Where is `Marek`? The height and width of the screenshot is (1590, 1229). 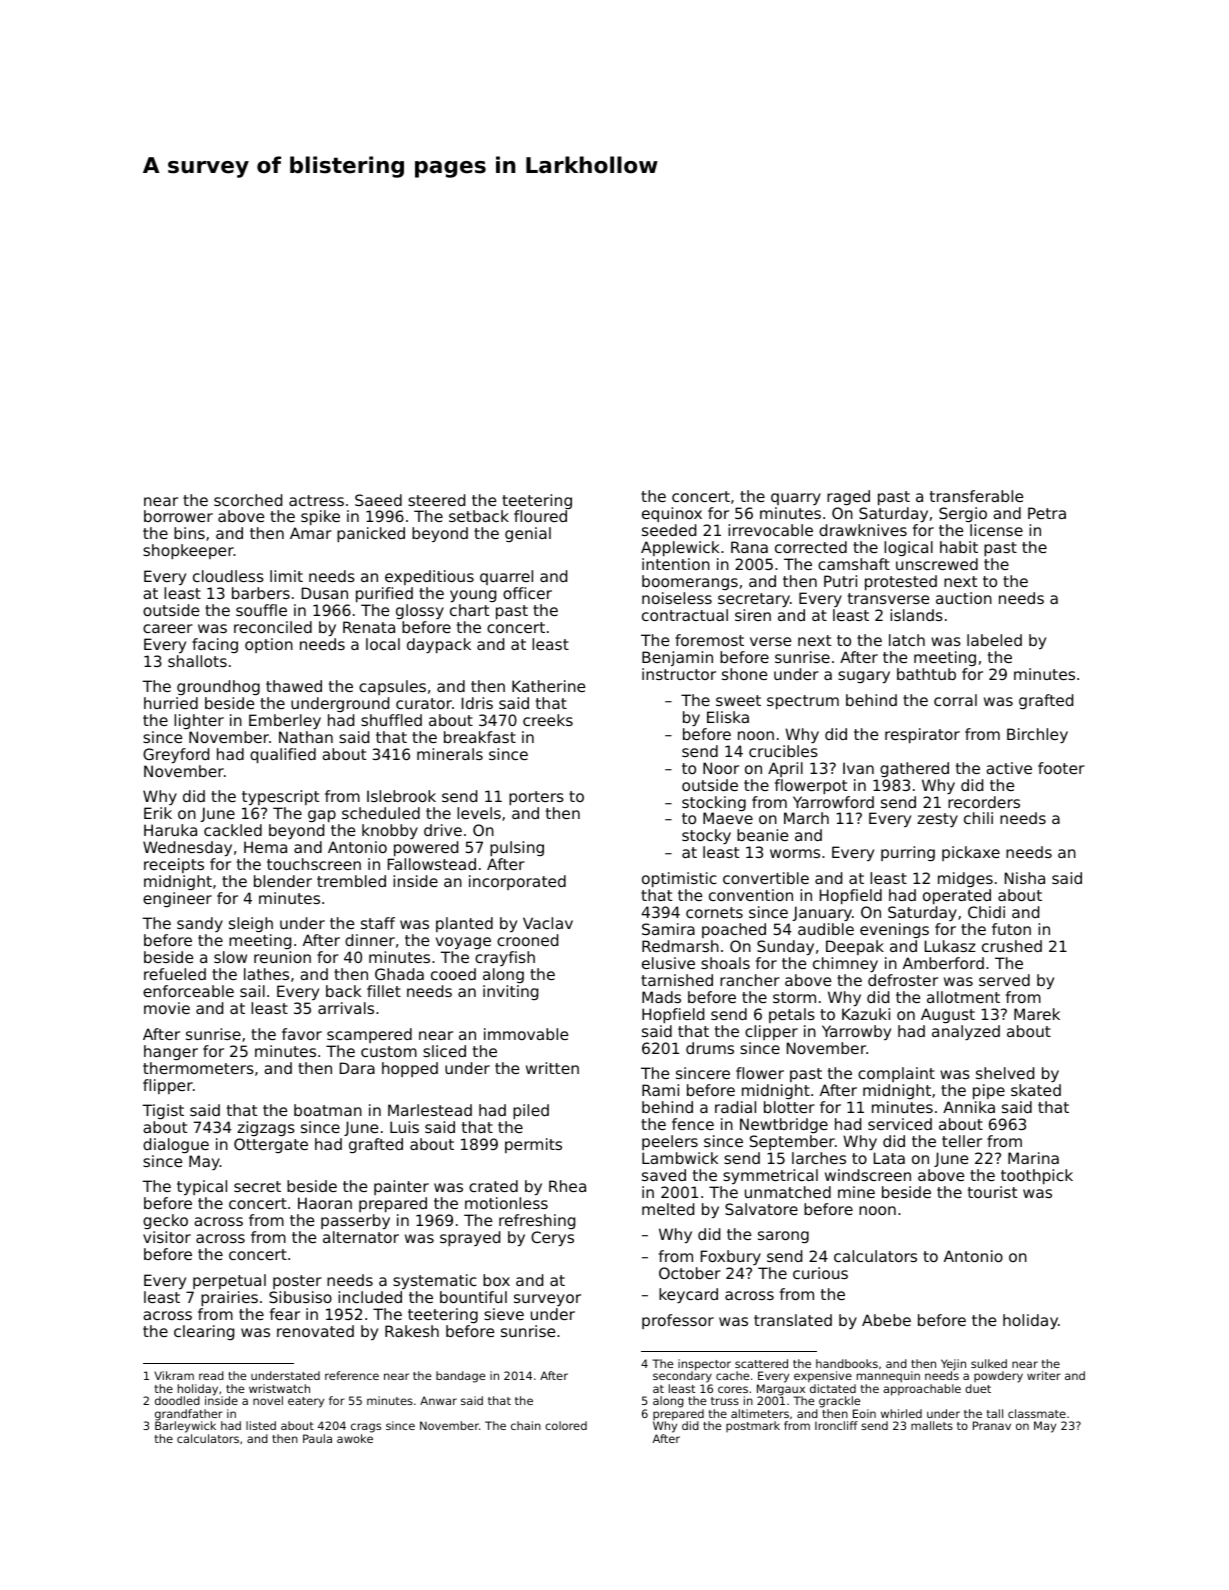 Marek is located at coordinates (1037, 1014).
